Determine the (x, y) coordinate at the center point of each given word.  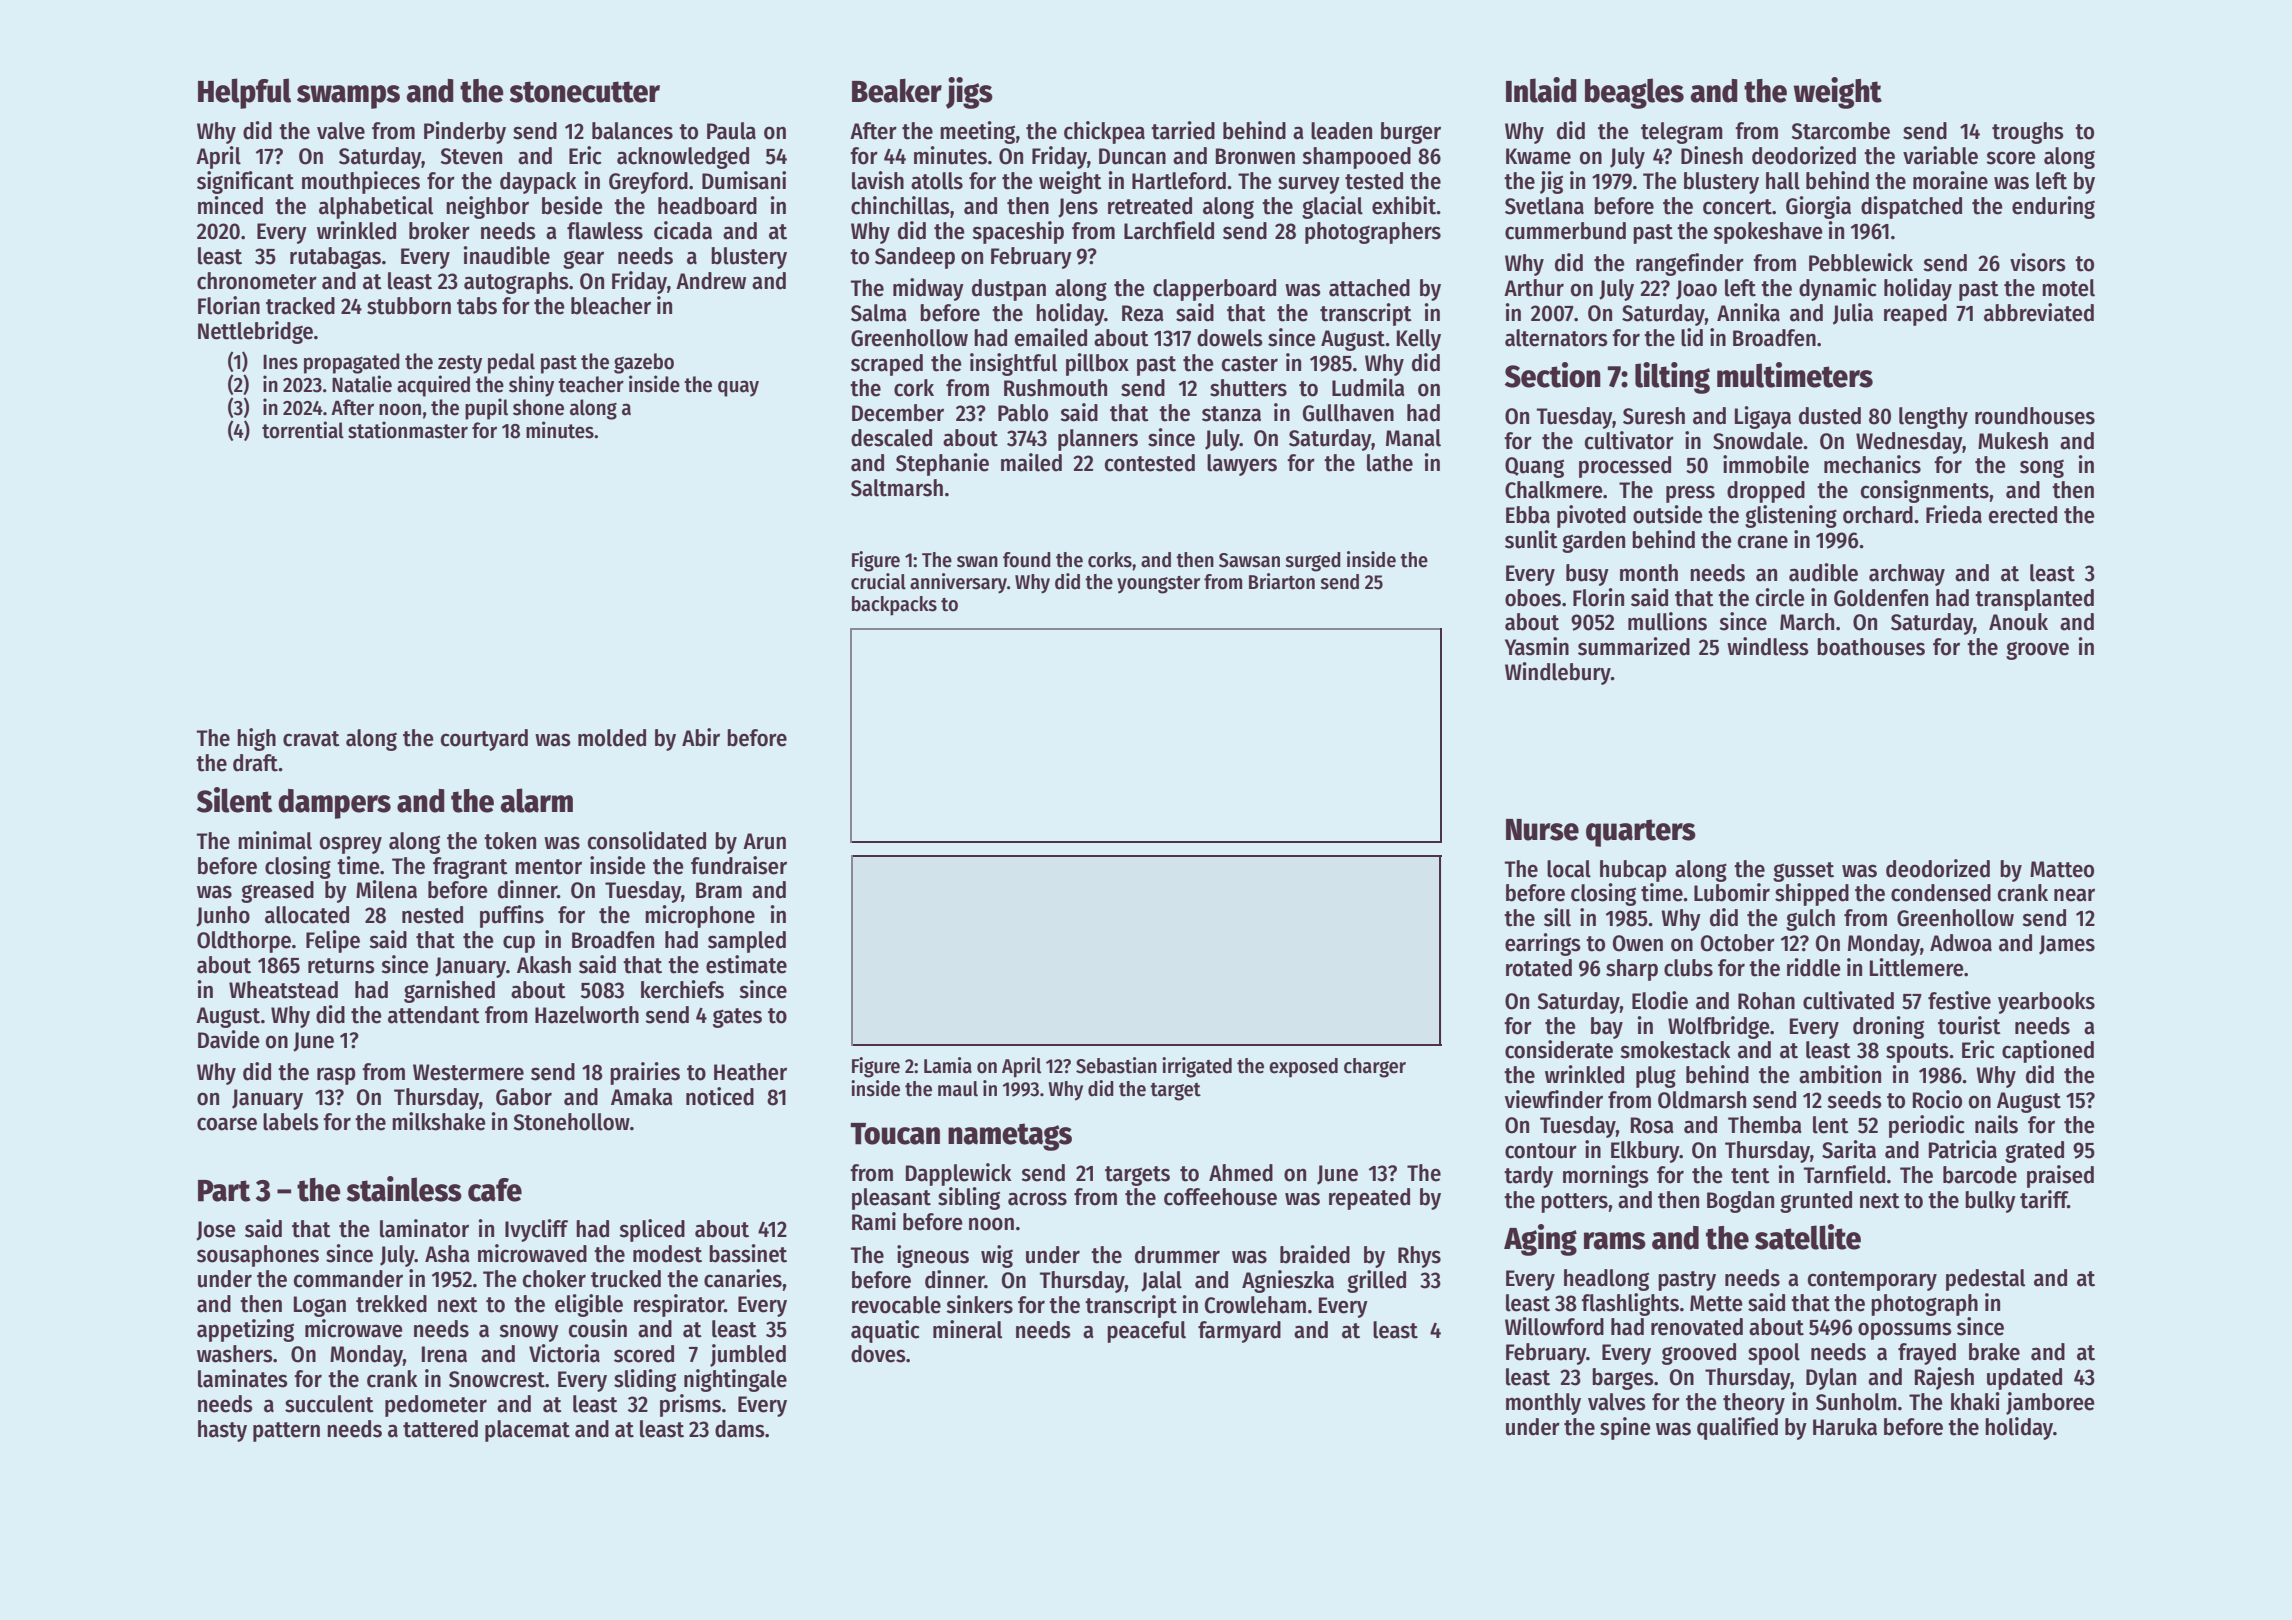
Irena (444, 1354)
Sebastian (1116, 1065)
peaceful (1146, 1332)
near (2074, 895)
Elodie (1660, 1000)
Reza (1143, 313)
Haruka (1845, 1427)
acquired (433, 386)
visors (2038, 262)
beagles (1634, 93)
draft (255, 763)
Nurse (1542, 830)
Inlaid (1541, 90)
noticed (720, 1096)
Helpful (244, 93)
